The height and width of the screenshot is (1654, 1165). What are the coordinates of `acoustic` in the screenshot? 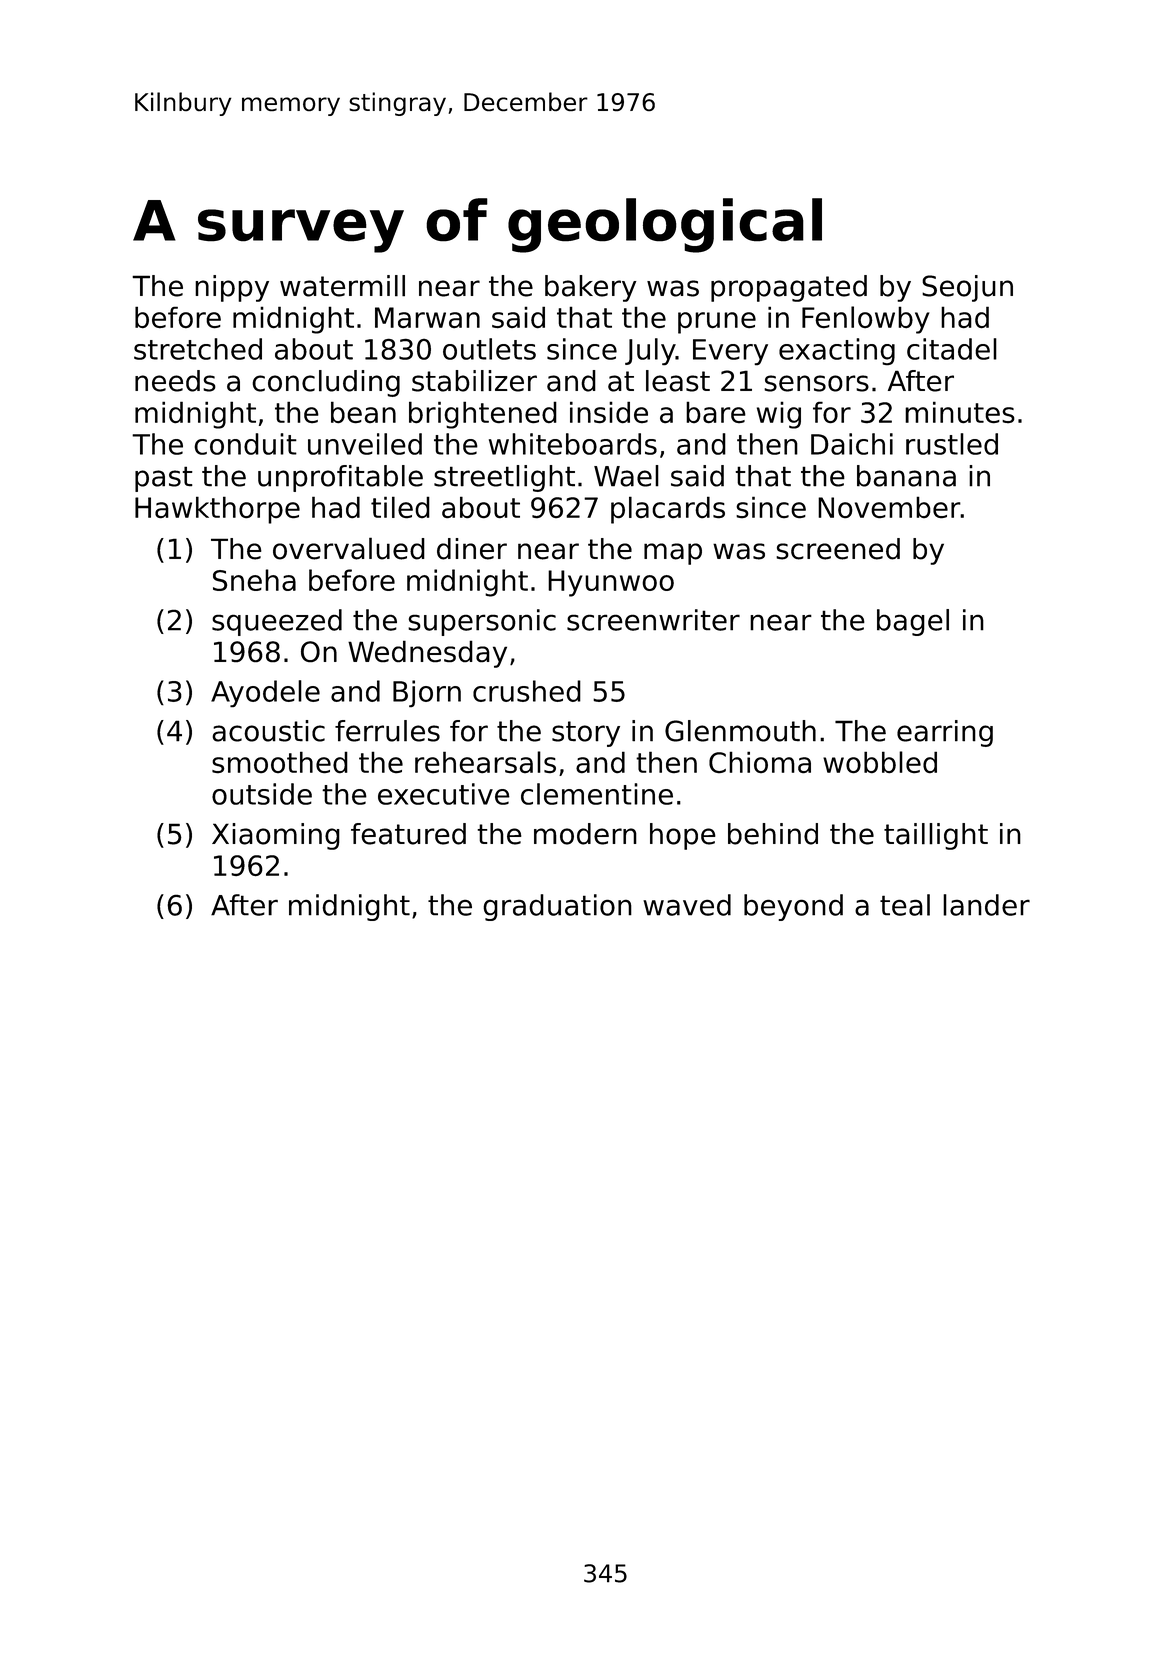 It's located at (268, 731).
